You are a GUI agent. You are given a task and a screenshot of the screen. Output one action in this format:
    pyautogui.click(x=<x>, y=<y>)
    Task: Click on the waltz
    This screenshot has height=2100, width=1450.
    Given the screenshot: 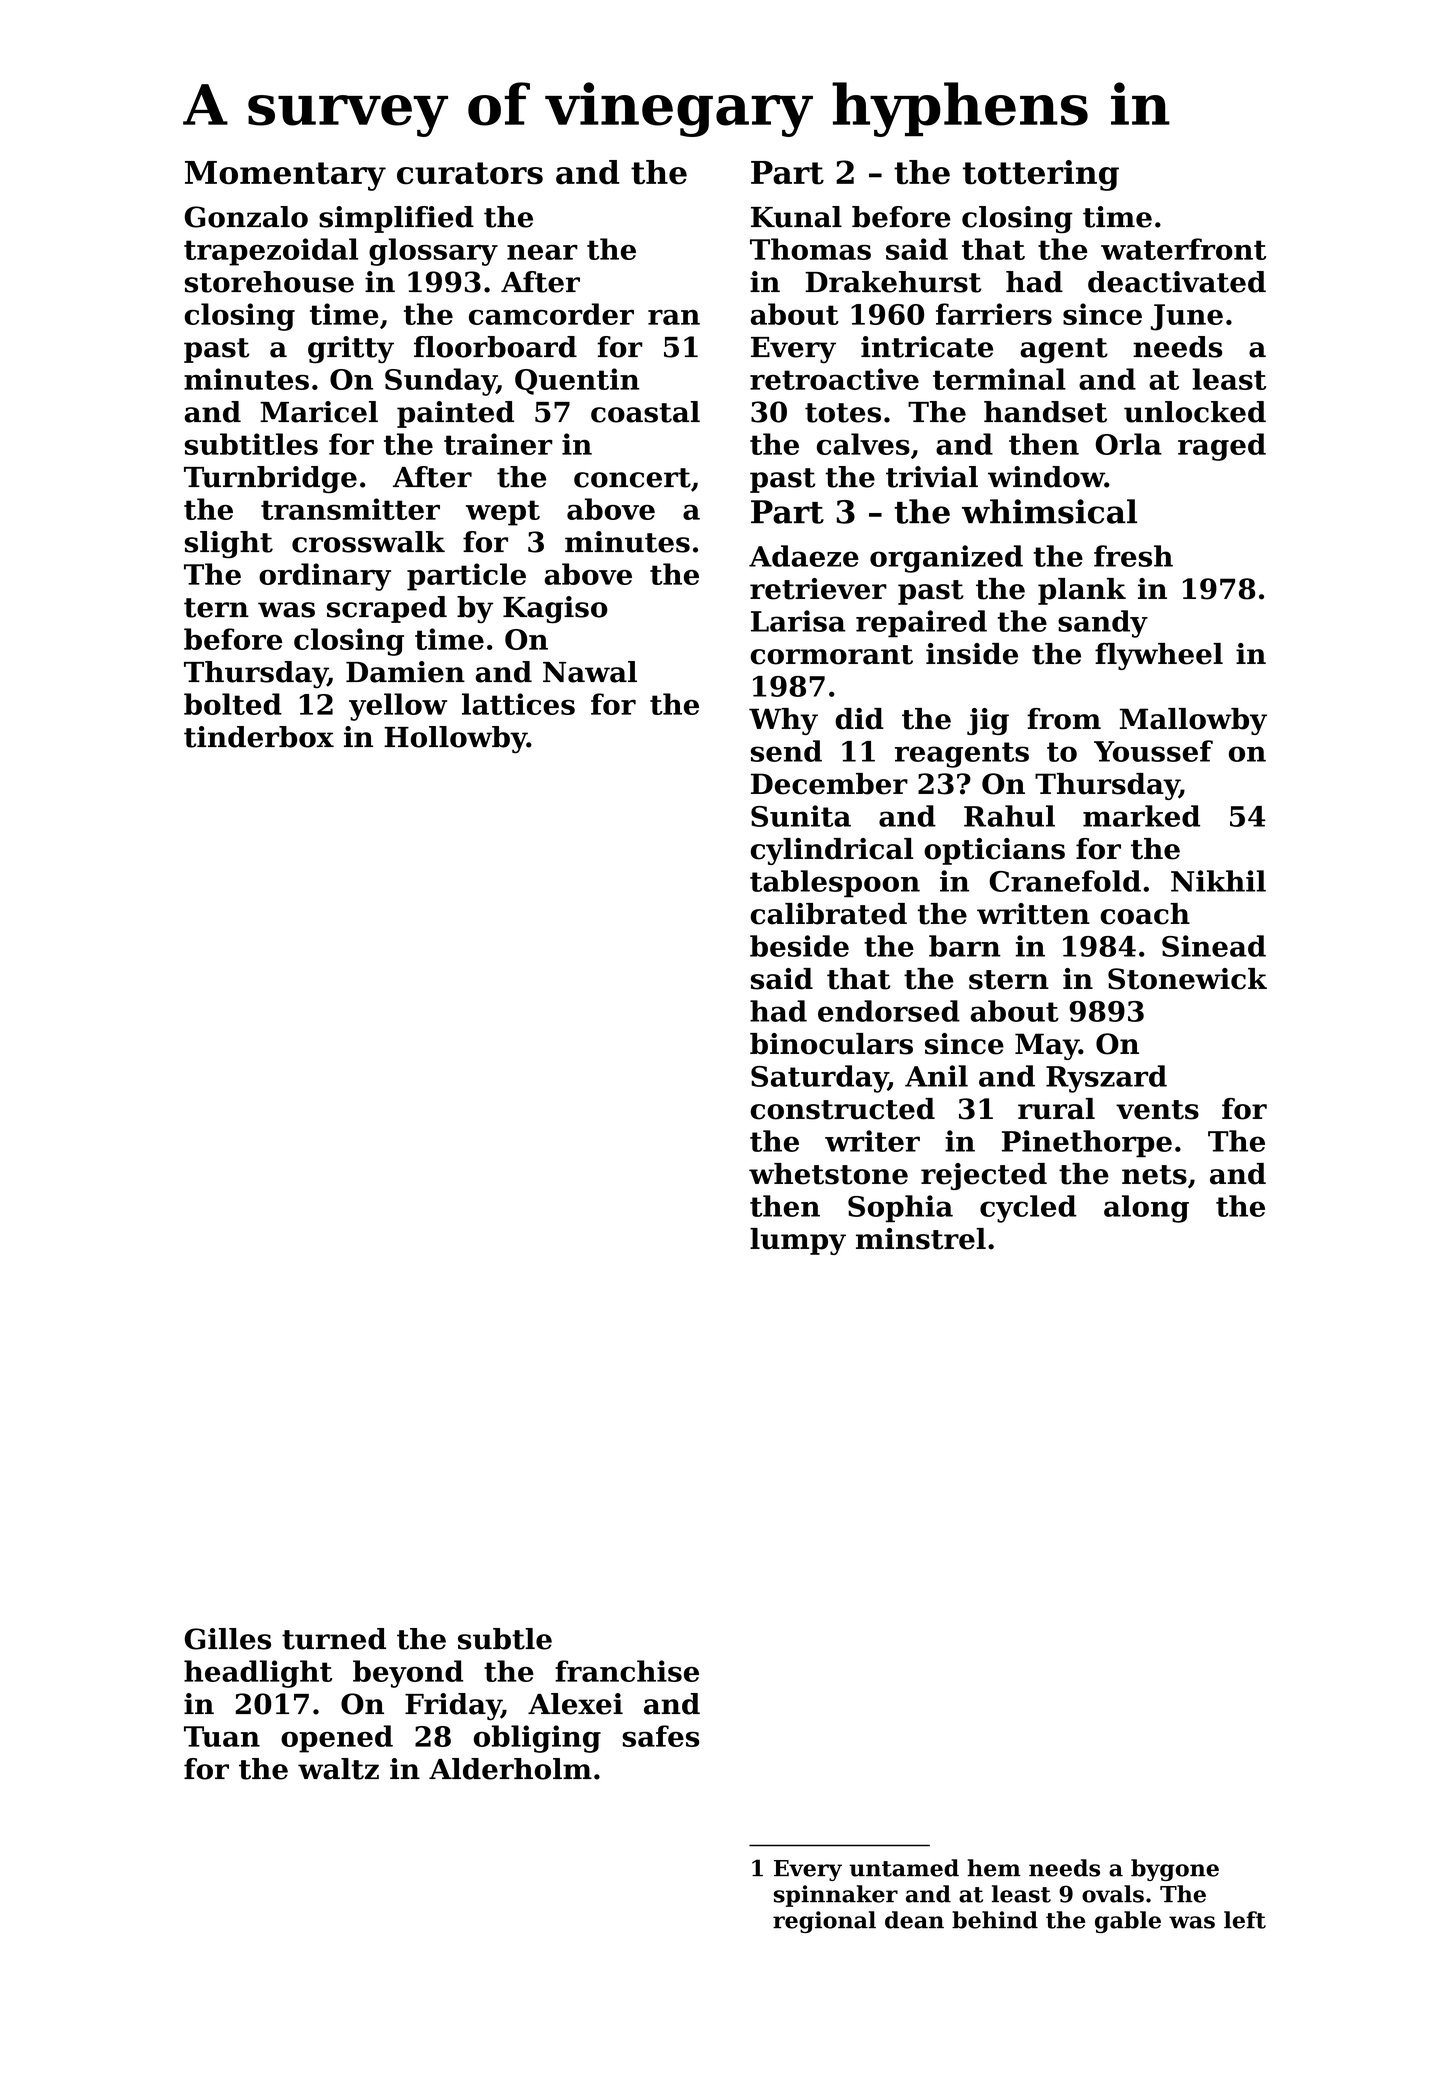 What is the action you would take?
    pyautogui.click(x=338, y=1769)
